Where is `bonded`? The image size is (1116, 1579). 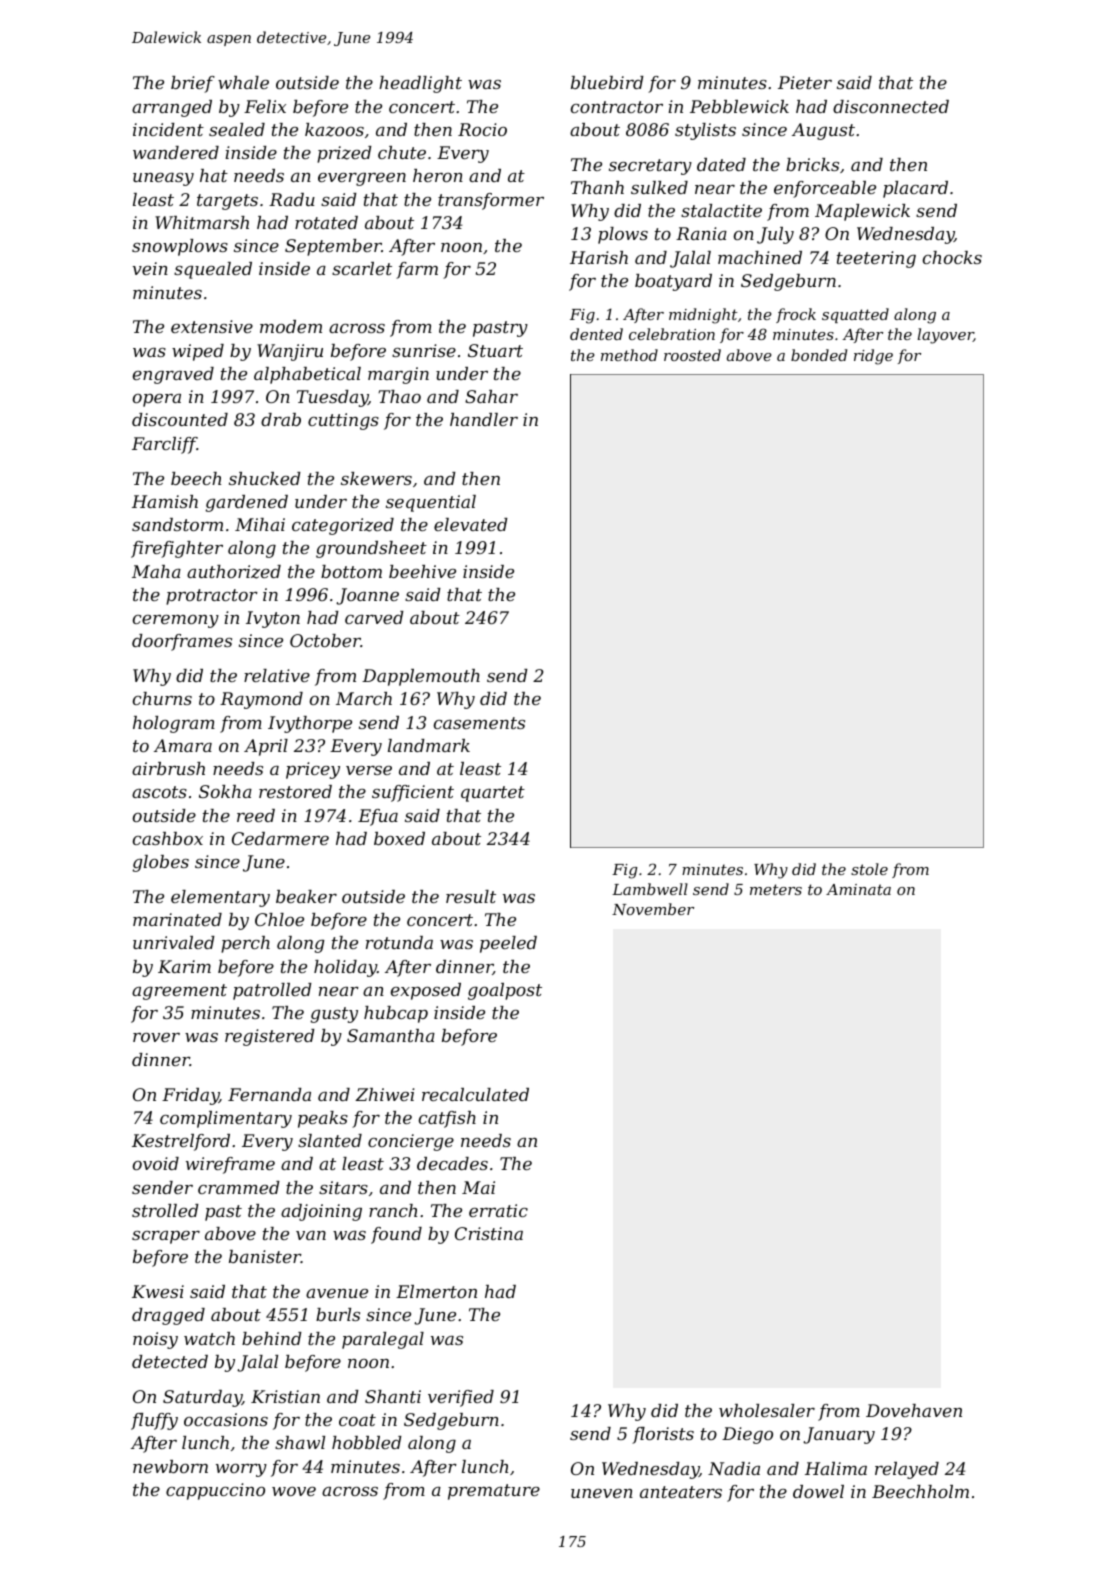
bonded is located at coordinates (819, 355).
